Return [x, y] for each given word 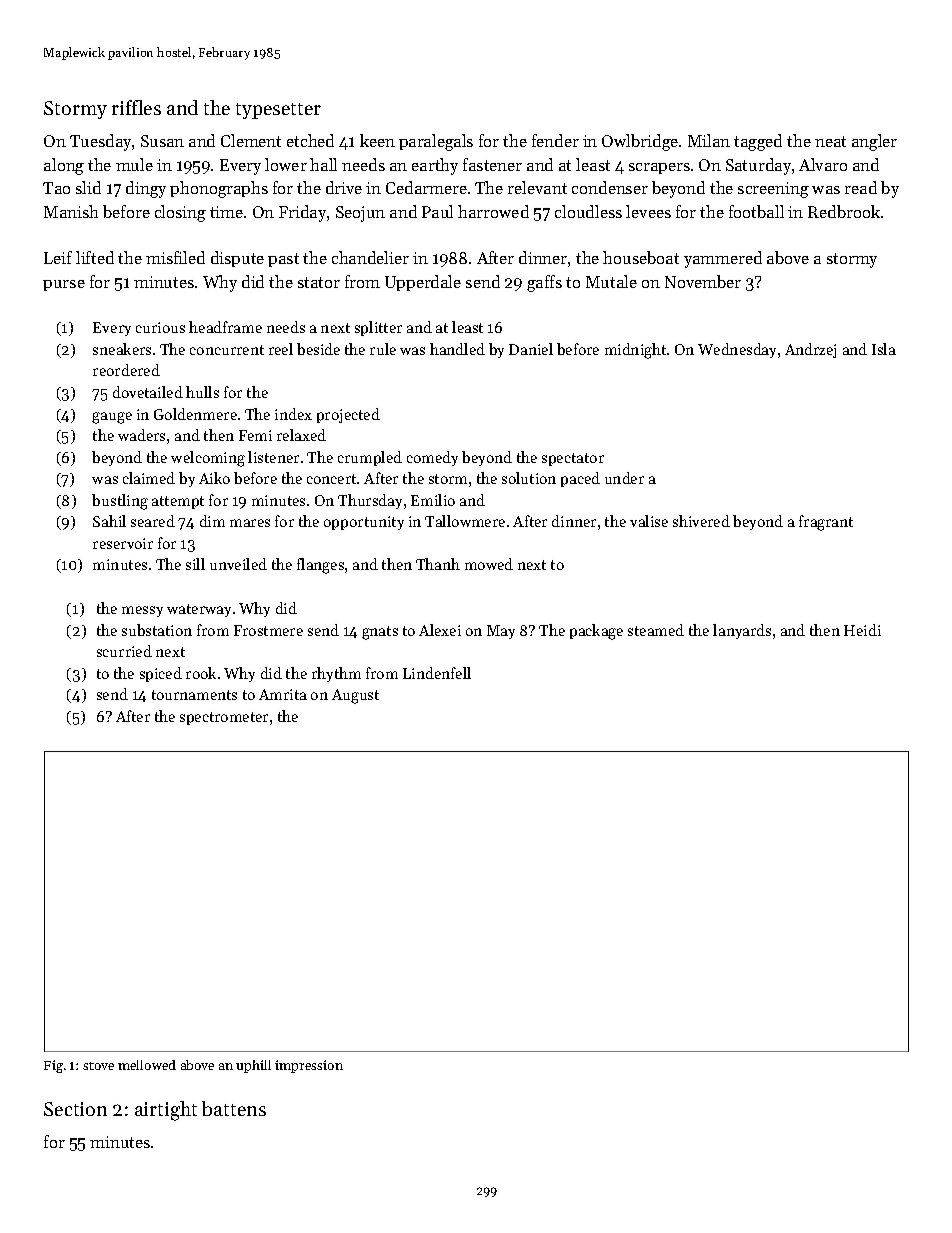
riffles [136, 107]
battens [234, 1108]
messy [142, 611]
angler [874, 142]
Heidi [862, 630]
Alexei [440, 630]
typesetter [278, 111]
